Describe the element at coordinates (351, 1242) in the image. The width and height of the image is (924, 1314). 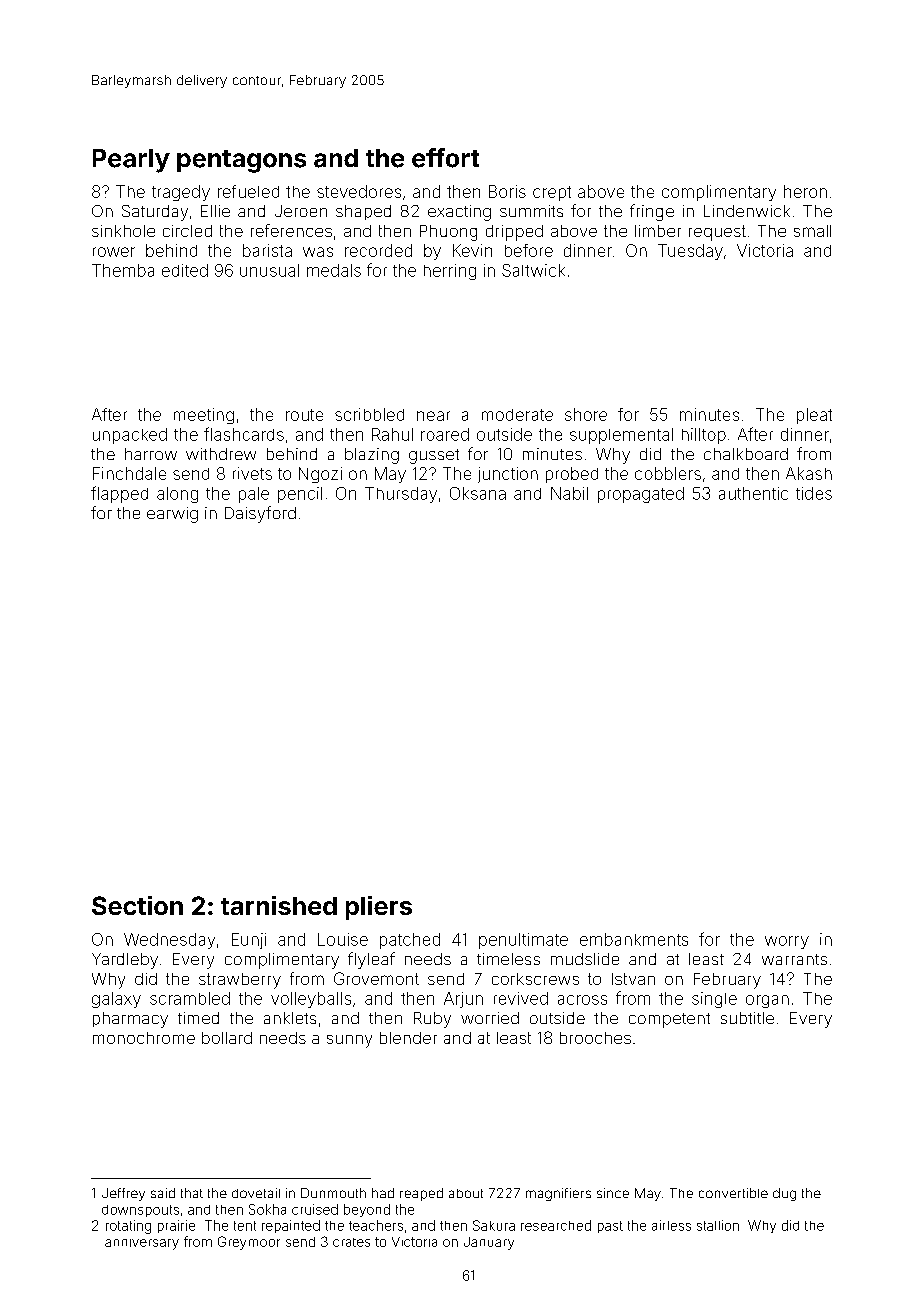
I see `crates` at that location.
